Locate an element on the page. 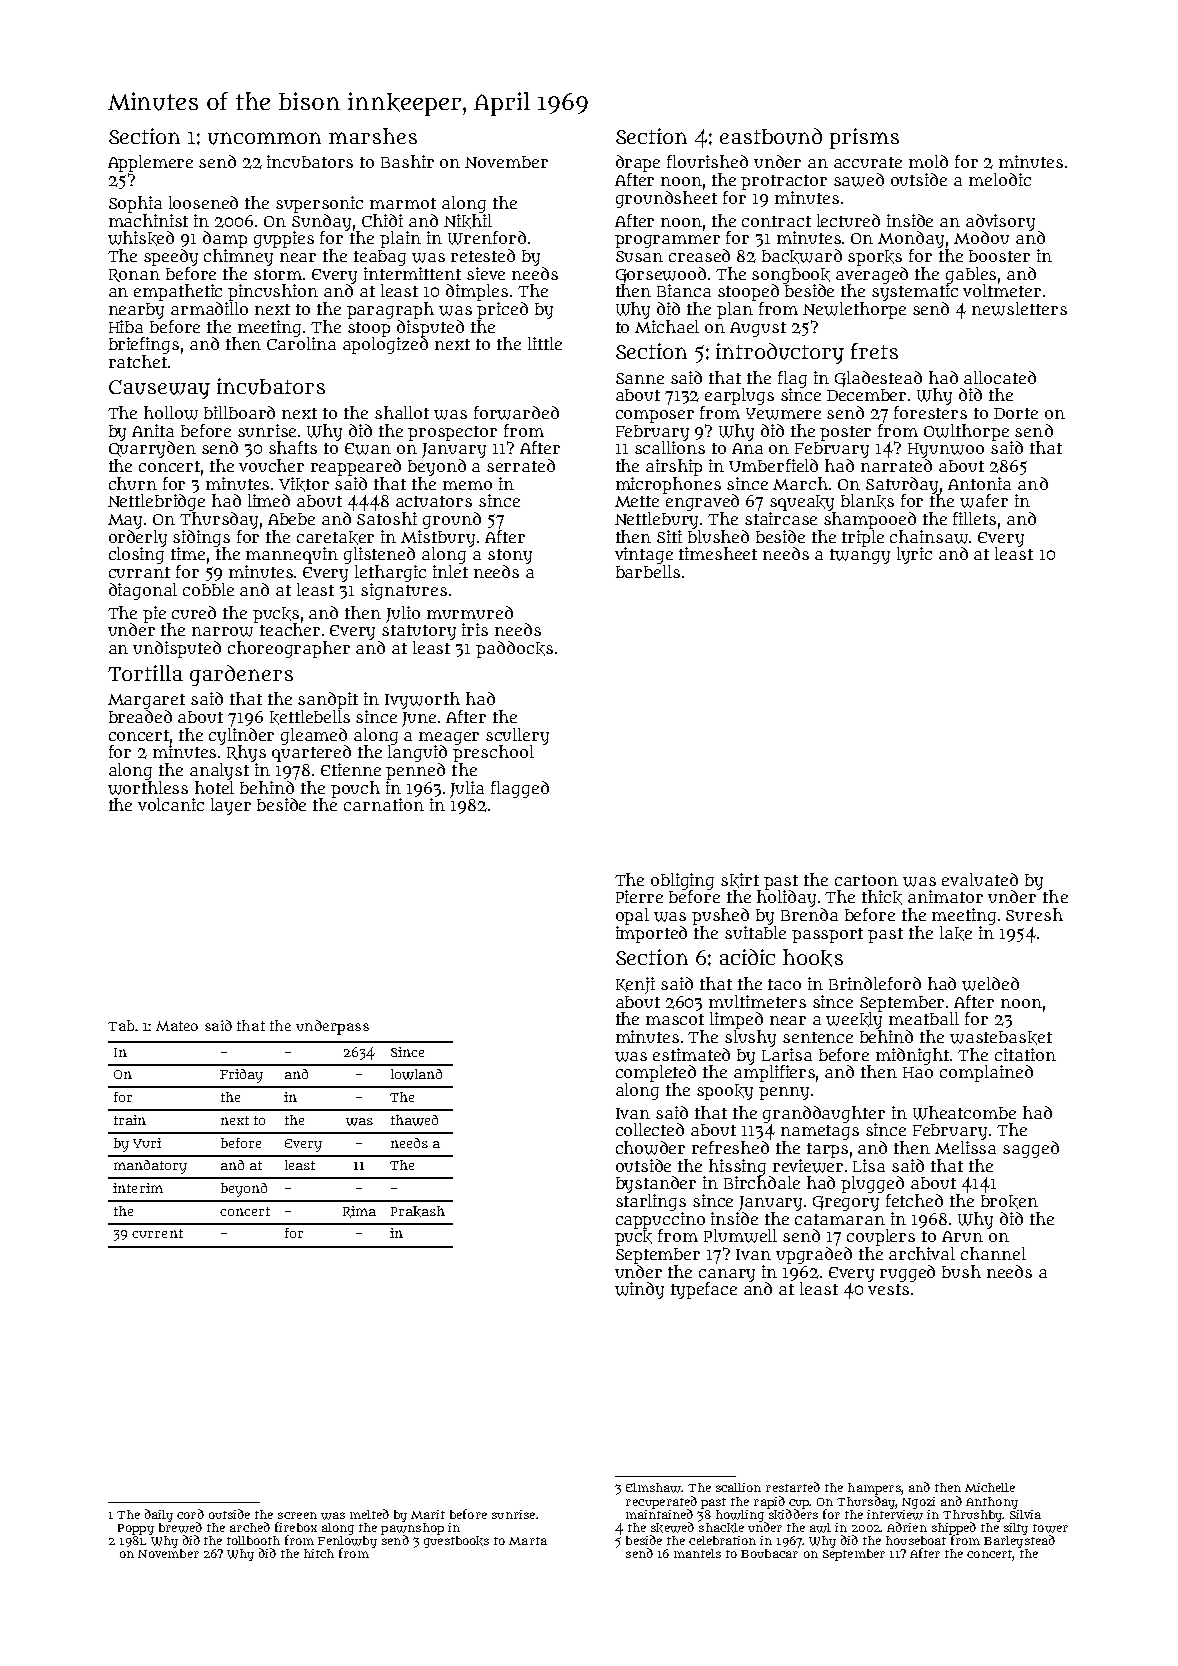 This page has height=1666, width=1178. melodic is located at coordinates (1000, 179).
